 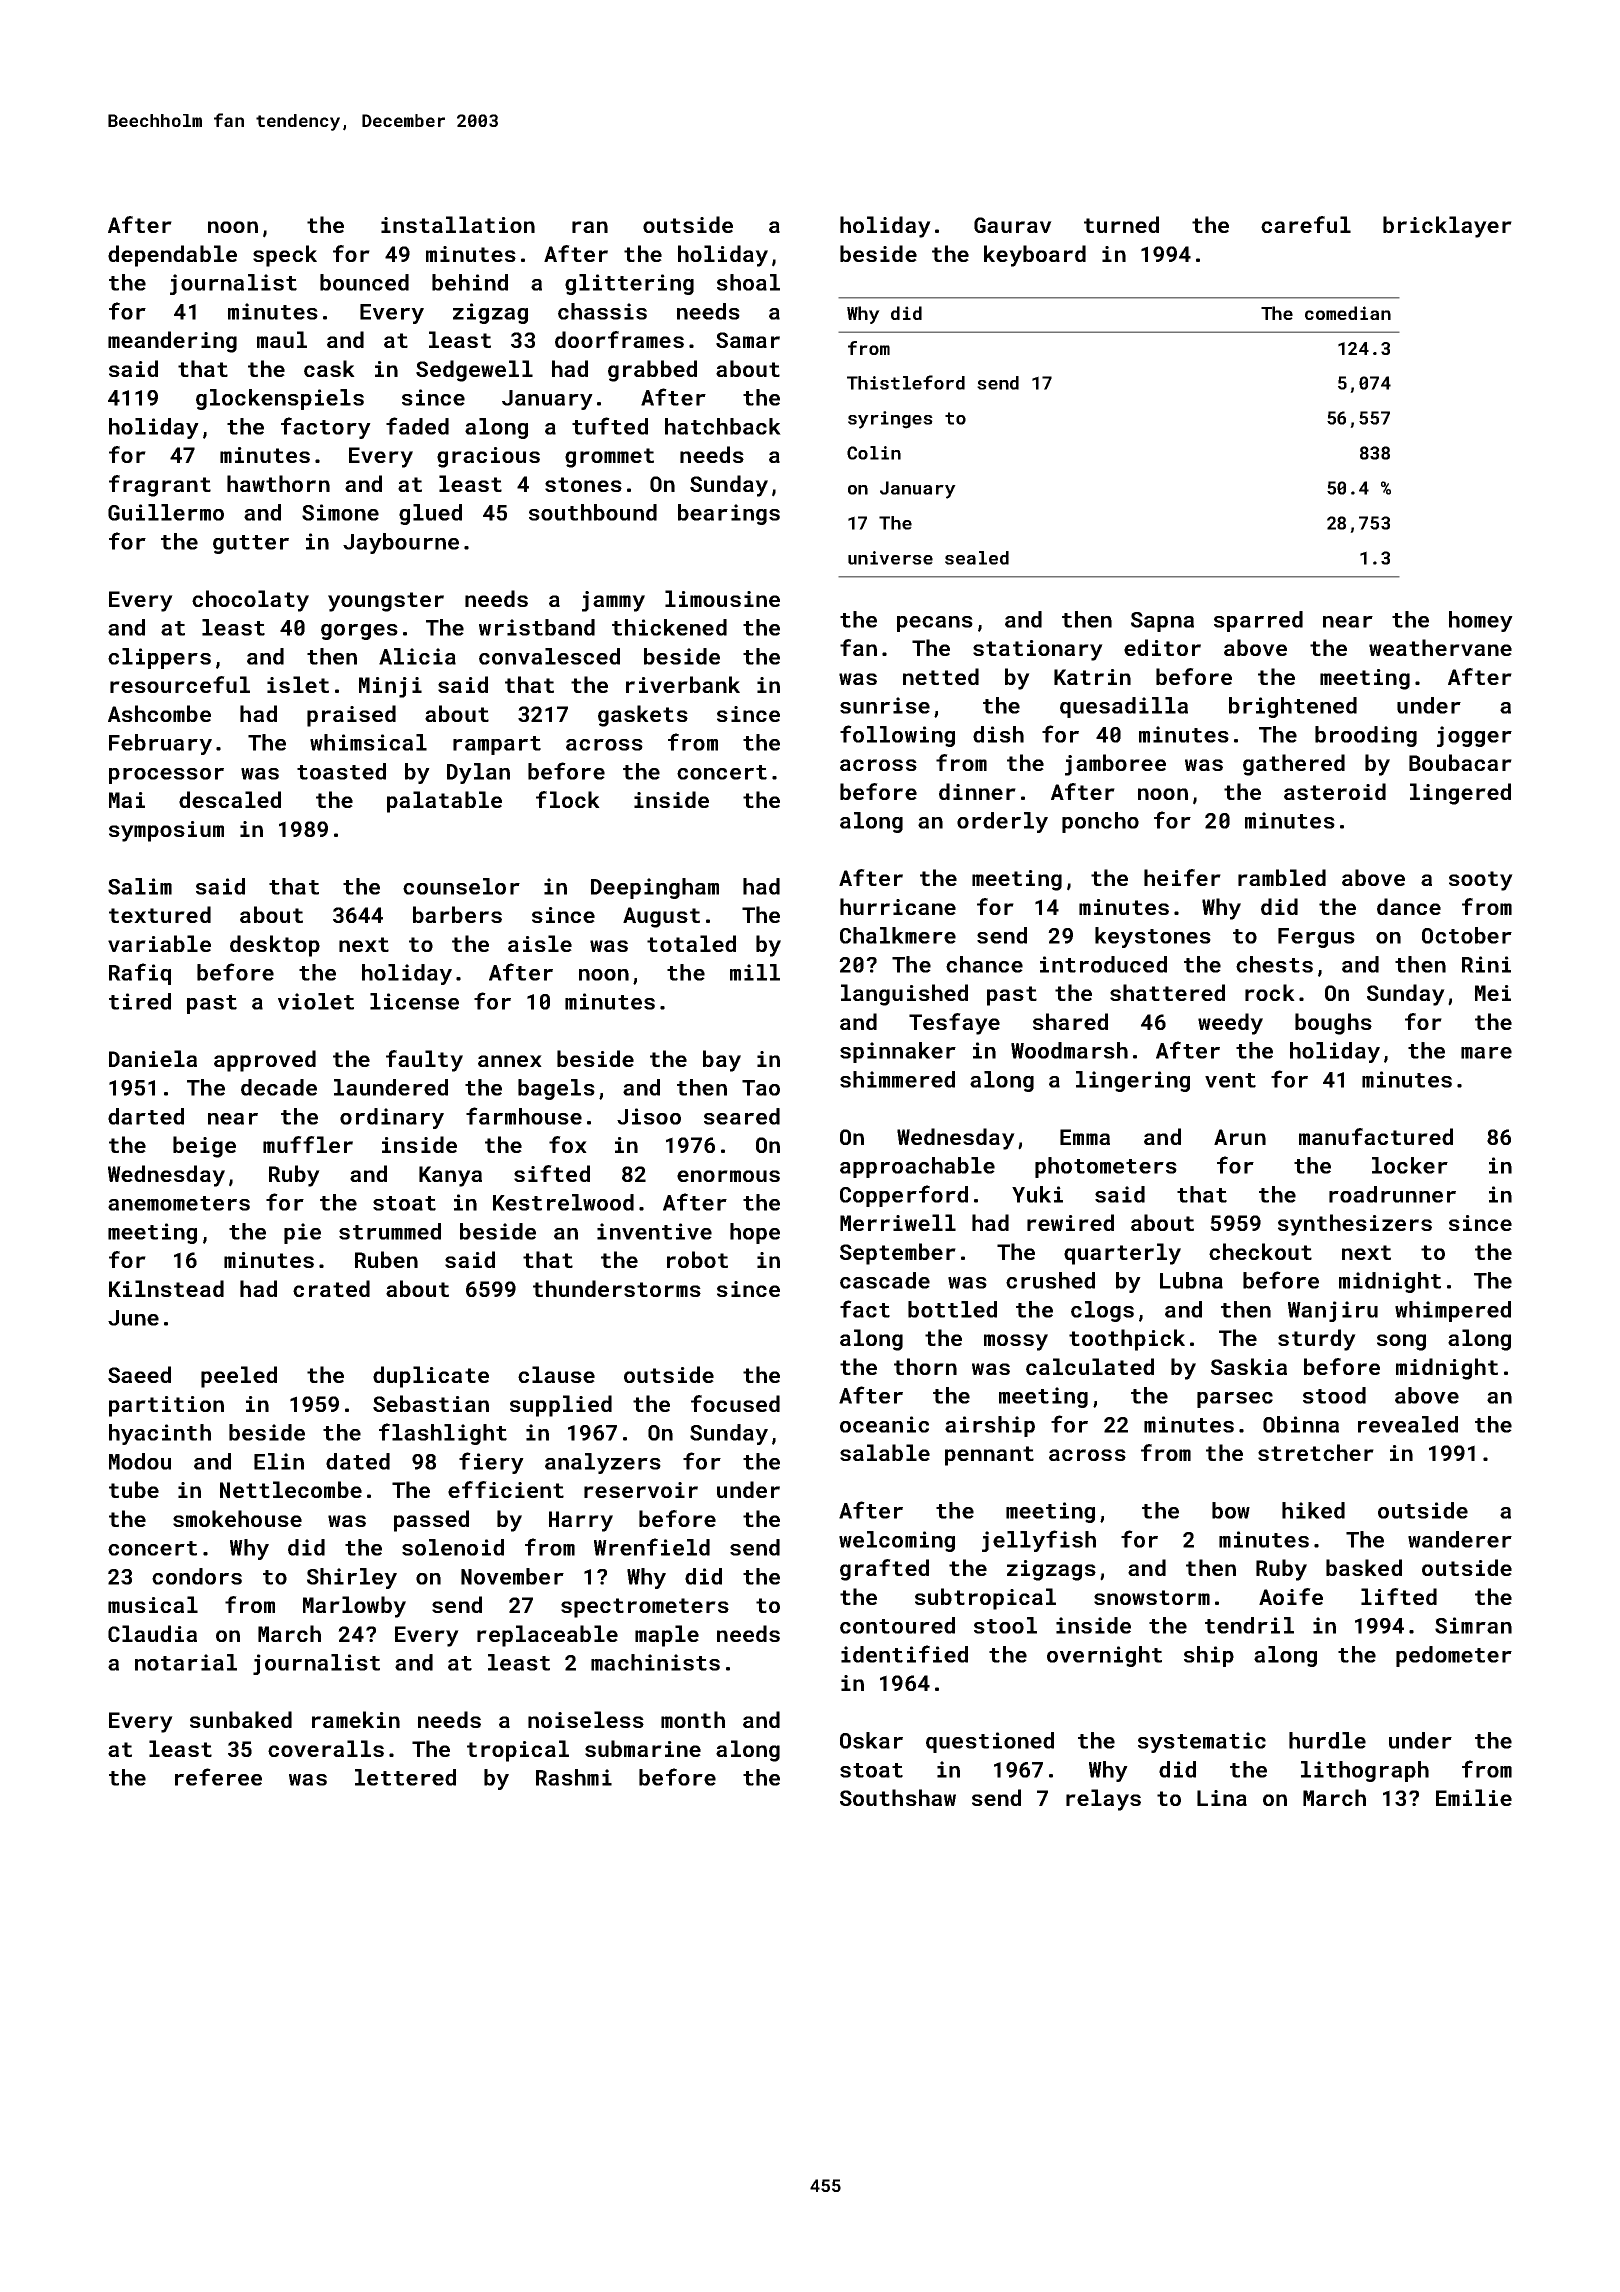 What do you see at coordinates (989, 1456) in the screenshot?
I see `pennant` at bounding box center [989, 1456].
